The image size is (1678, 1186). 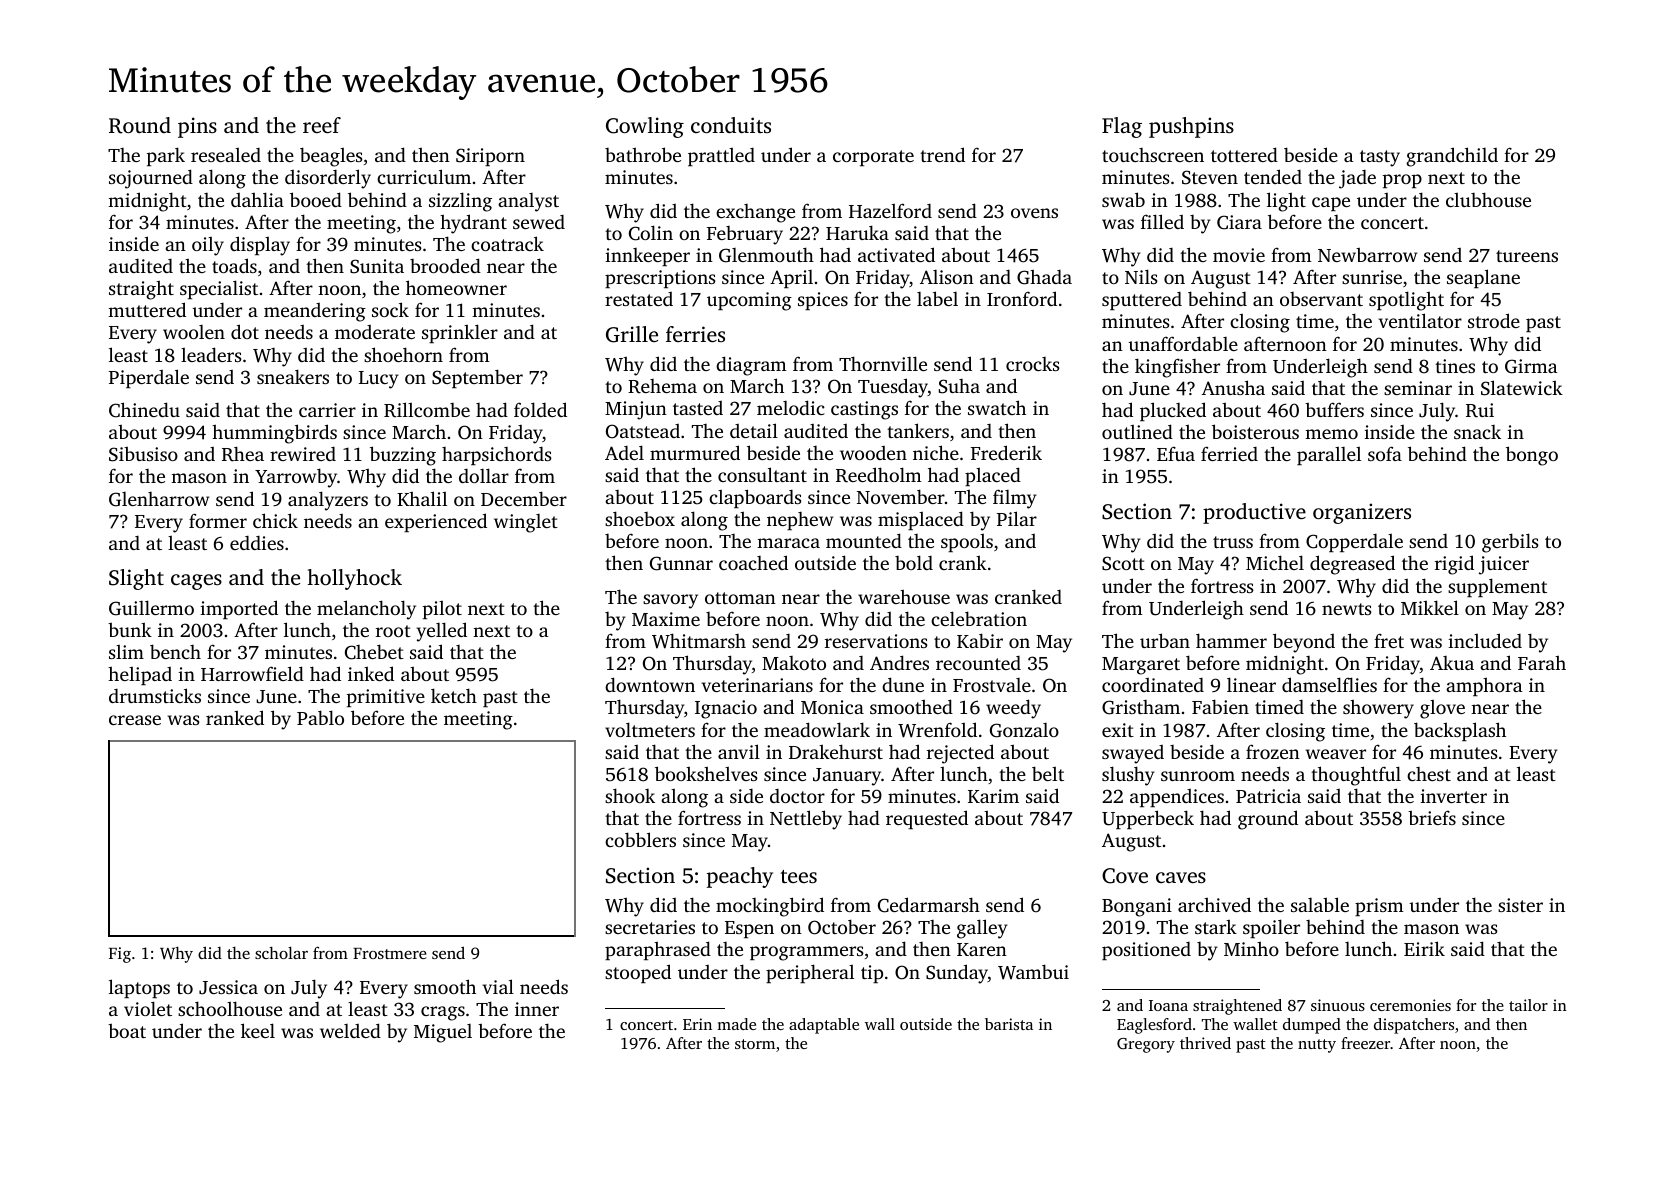 What do you see at coordinates (196, 582) in the screenshot?
I see `cages` at bounding box center [196, 582].
